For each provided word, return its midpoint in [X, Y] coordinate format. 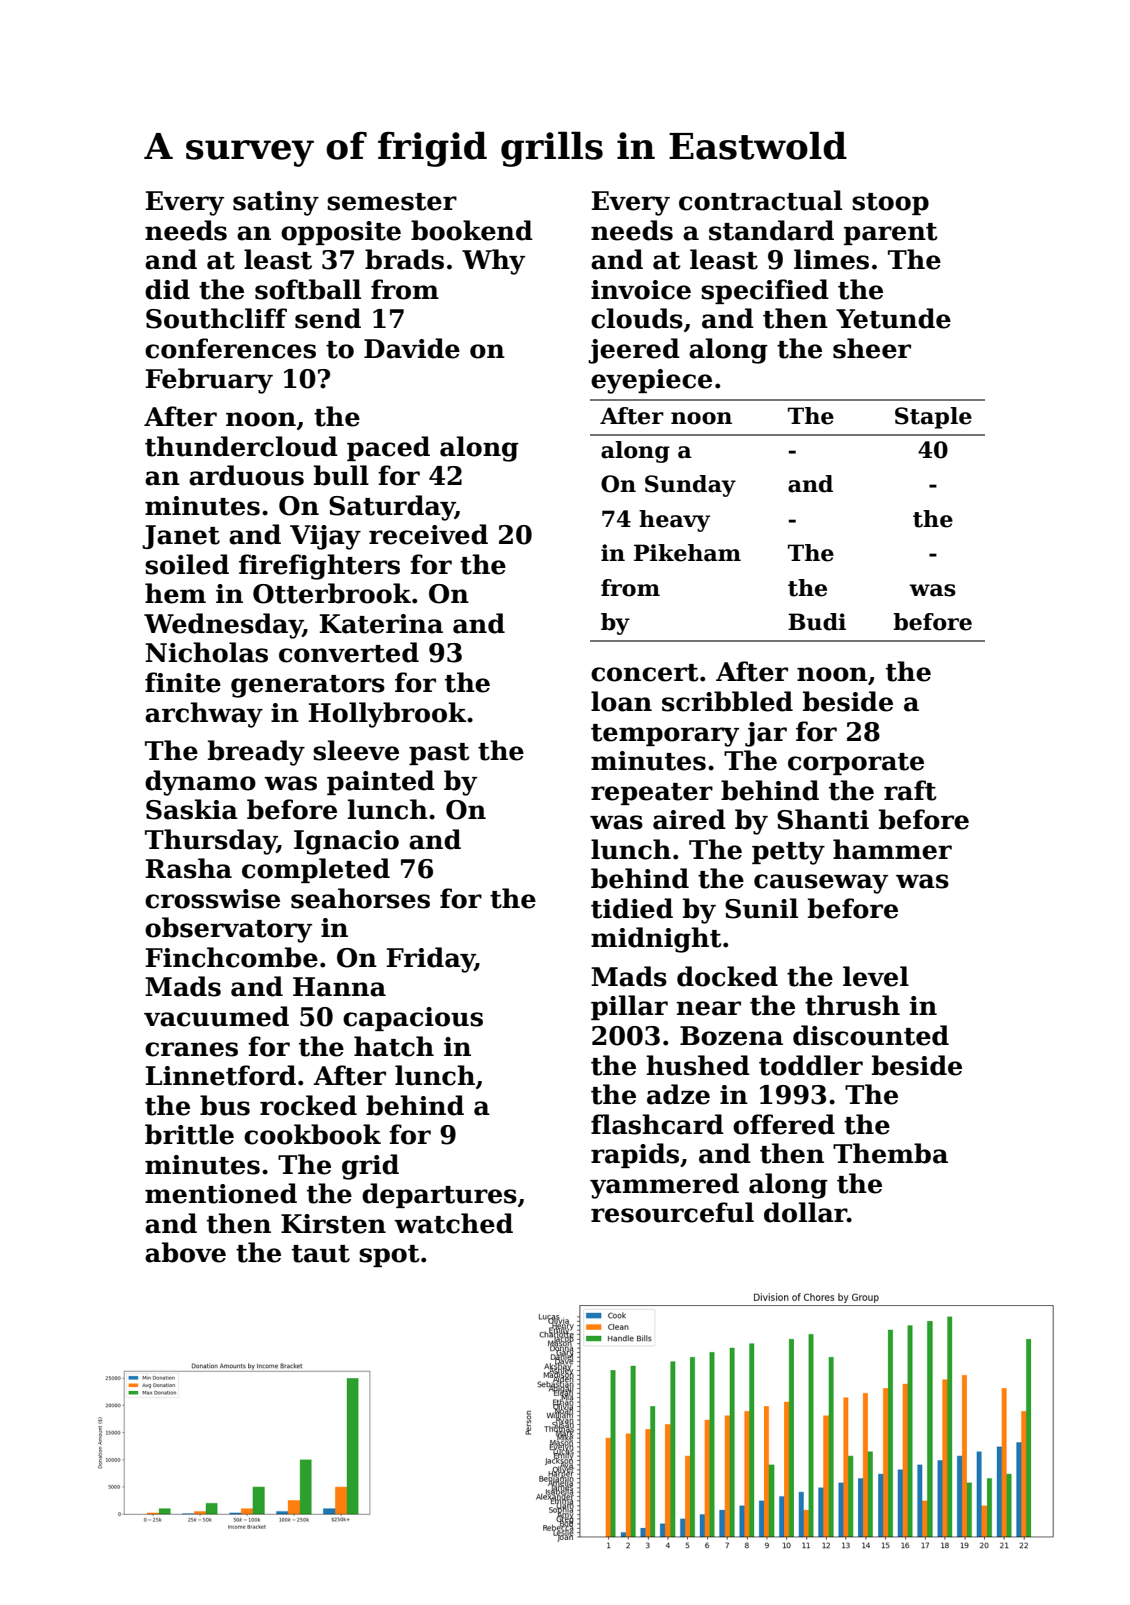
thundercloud [241, 446]
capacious [413, 1019]
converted [349, 652]
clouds [637, 318]
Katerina [381, 624]
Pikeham [687, 553]
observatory [228, 930]
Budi [817, 622]
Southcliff [216, 318]
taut [321, 1254]
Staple [933, 418]
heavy [674, 521]
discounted [871, 1035]
